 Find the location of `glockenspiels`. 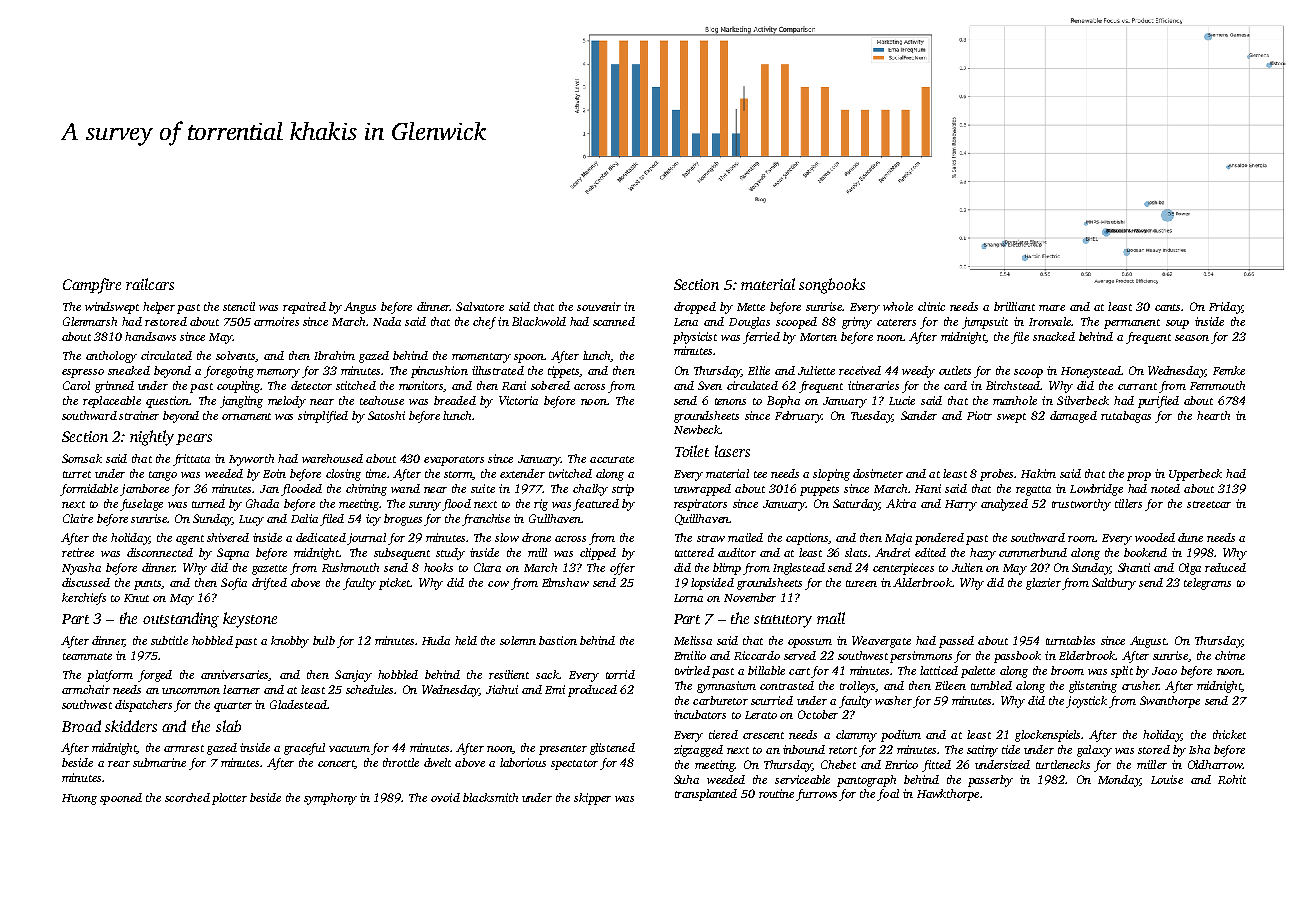

glockenspiels is located at coordinates (1047, 736).
